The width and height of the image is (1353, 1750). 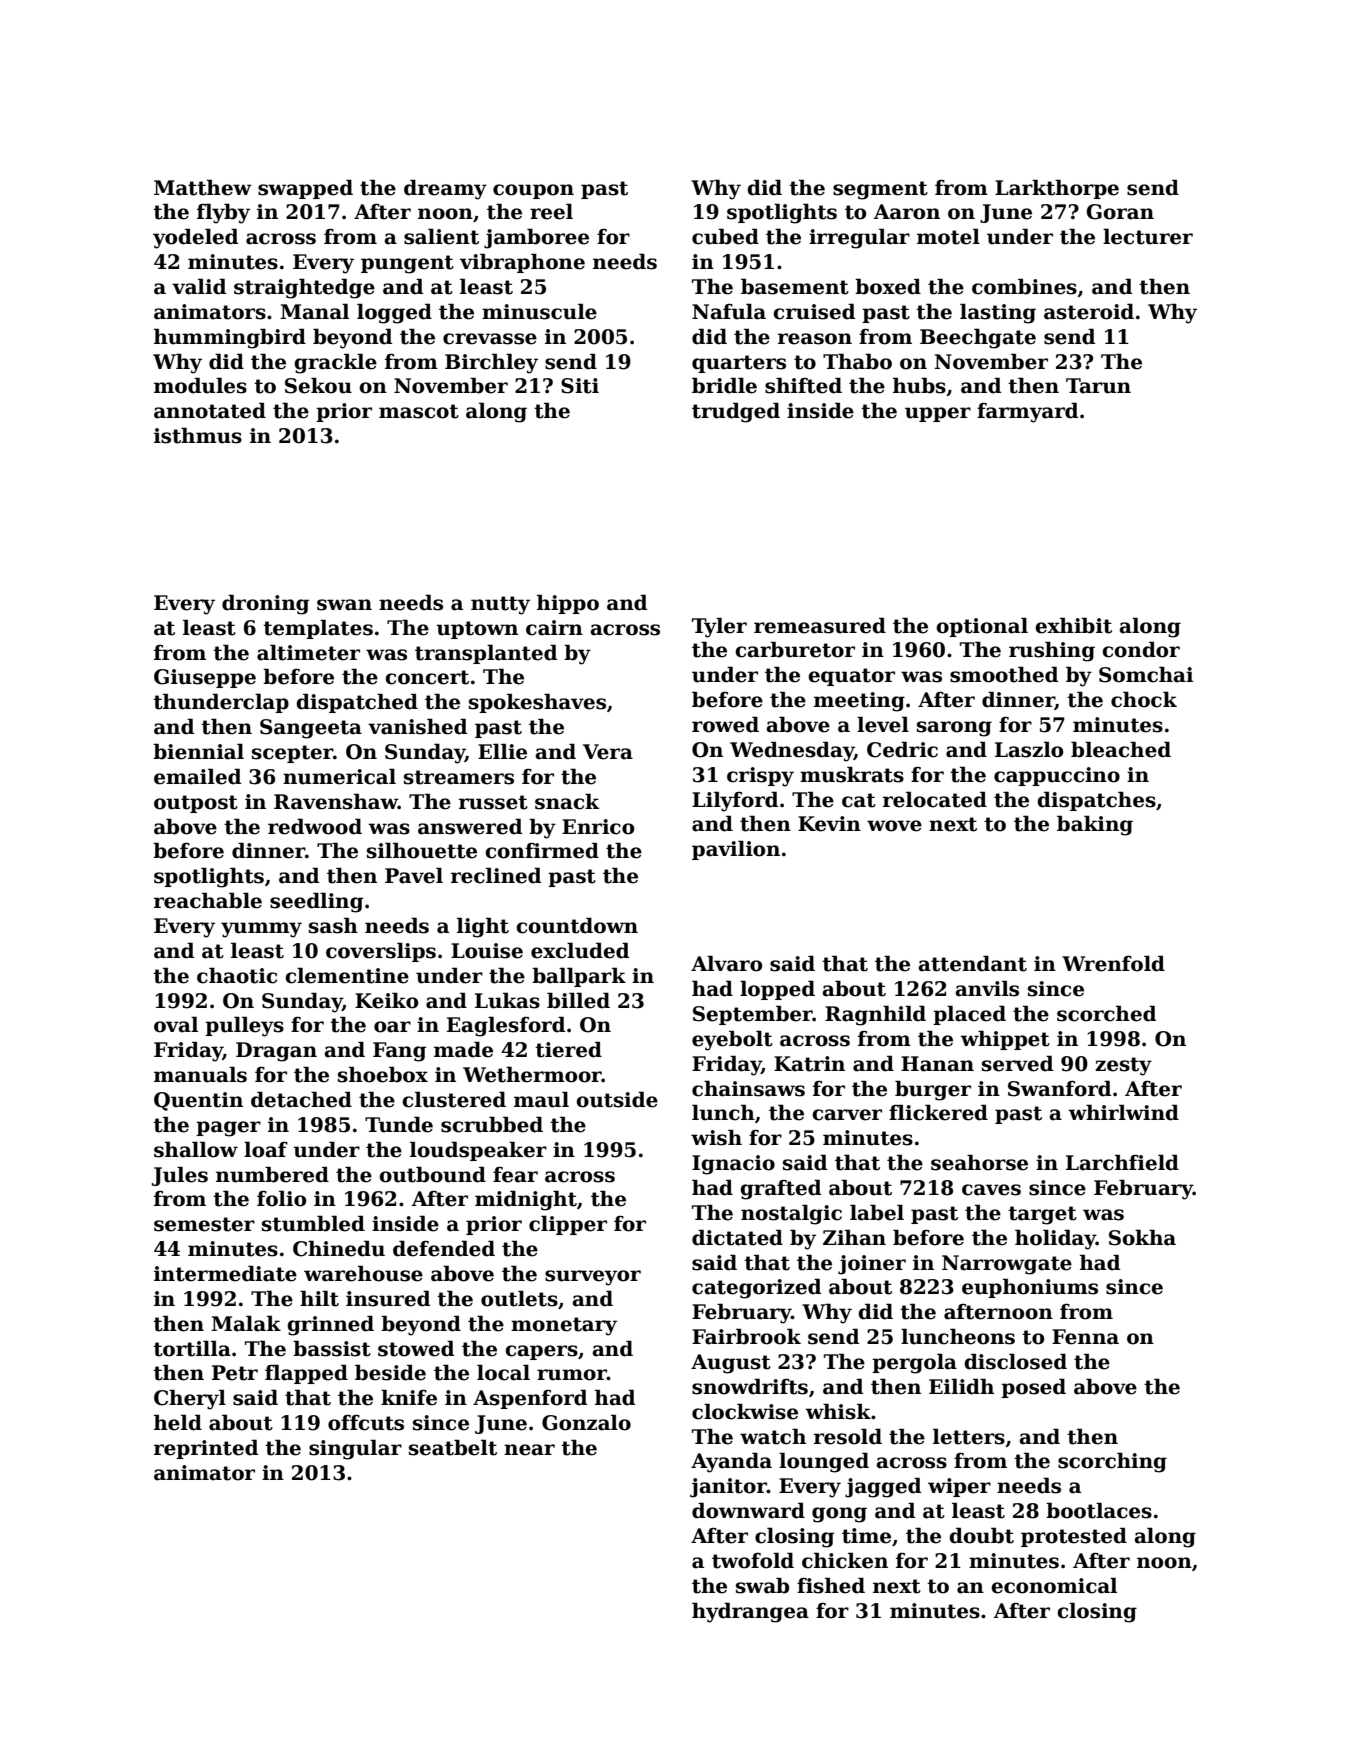 I want to click on Nafula, so click(x=729, y=311).
